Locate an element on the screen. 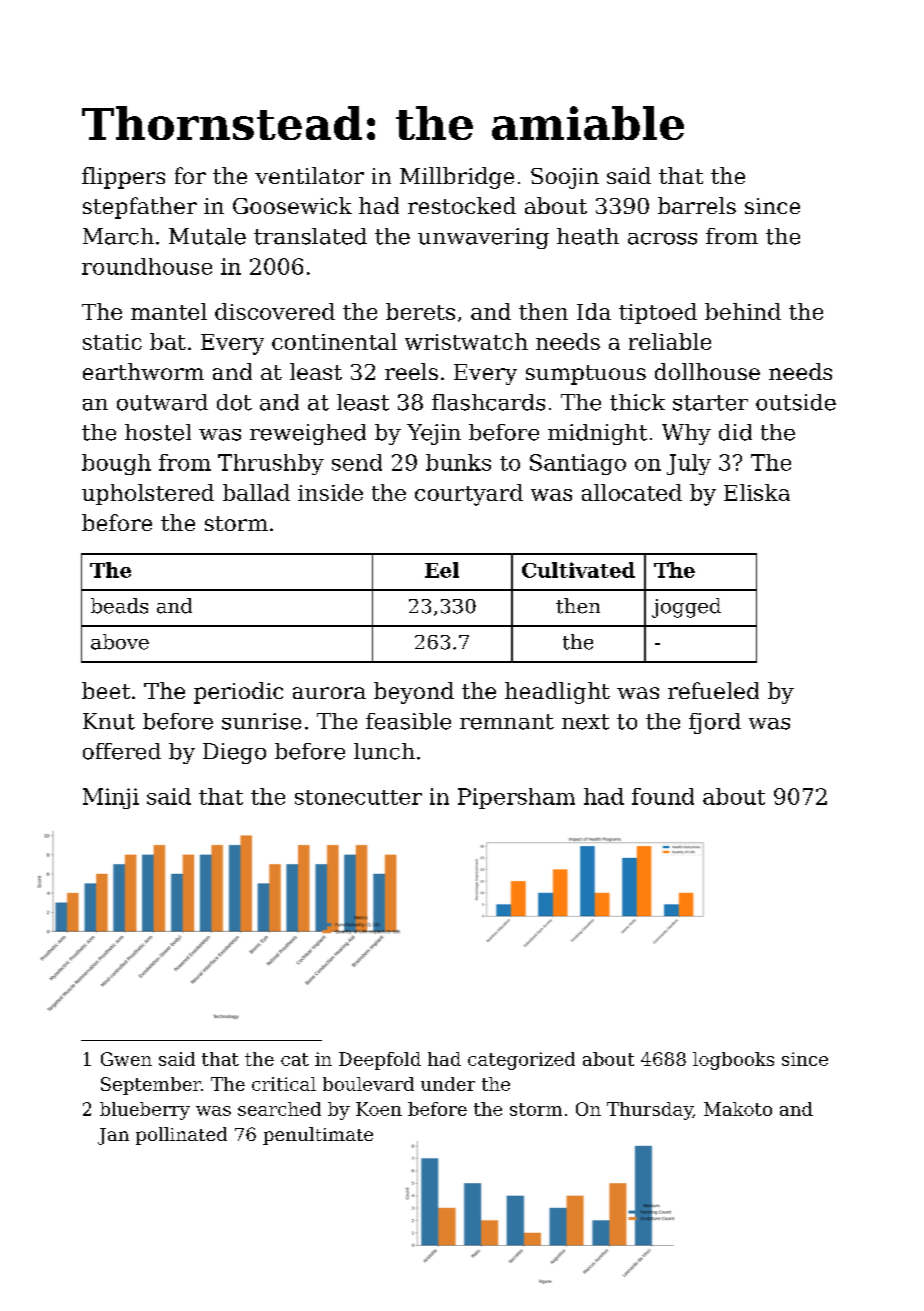 This screenshot has width=924, height=1311. unwavering is located at coordinates (483, 238).
